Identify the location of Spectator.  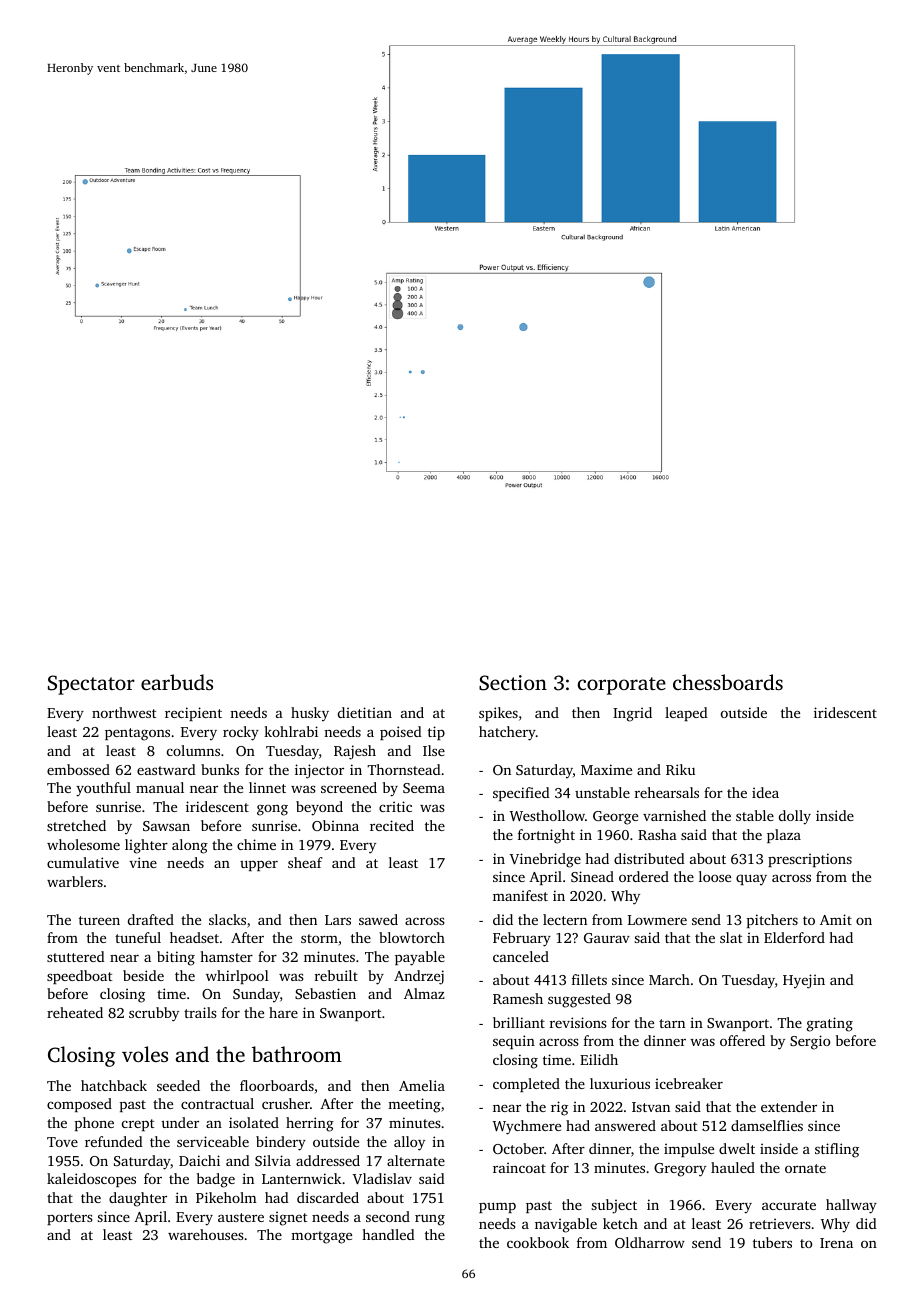
(91, 685).
